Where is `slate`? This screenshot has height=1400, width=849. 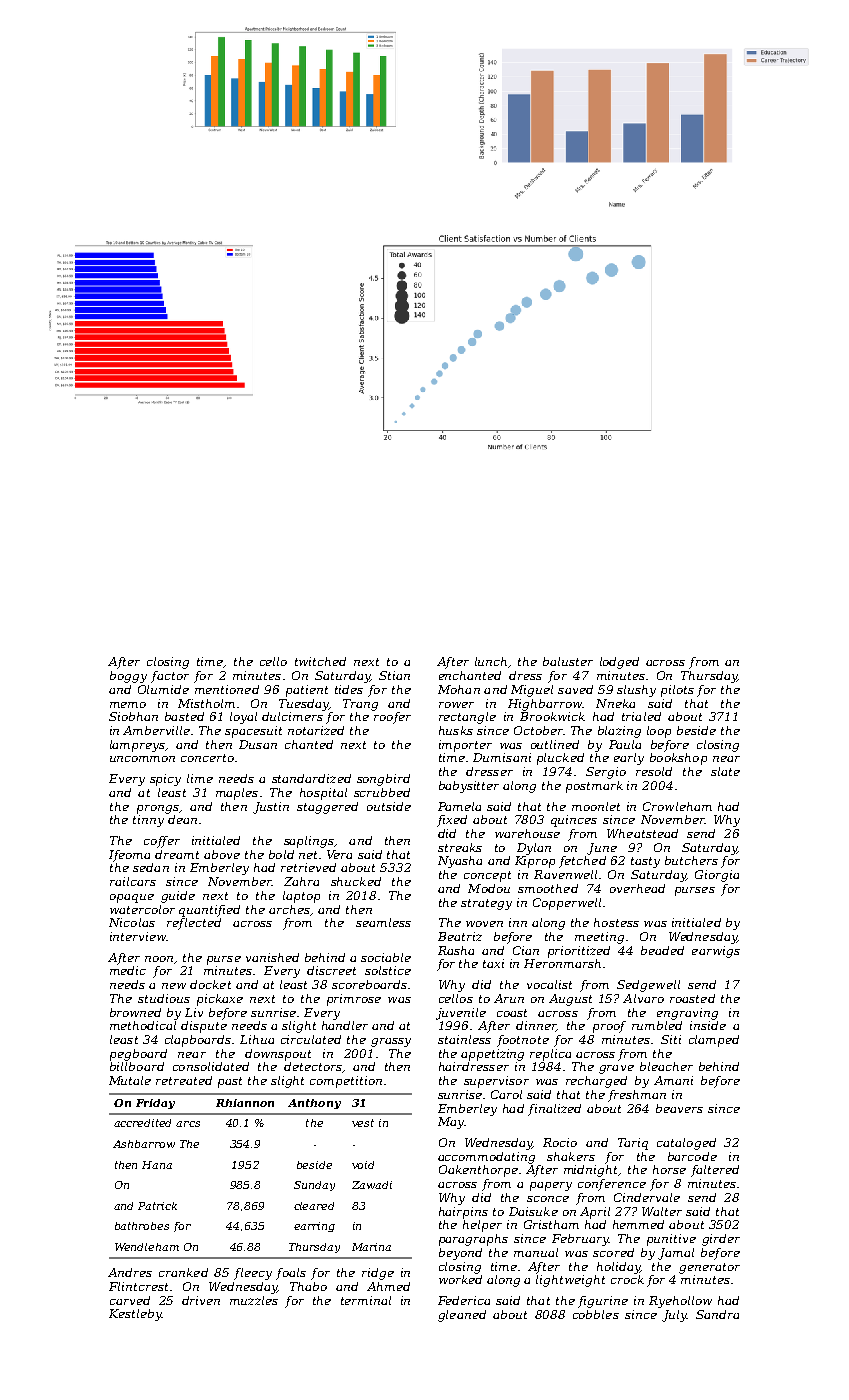
slate is located at coordinates (725, 771).
